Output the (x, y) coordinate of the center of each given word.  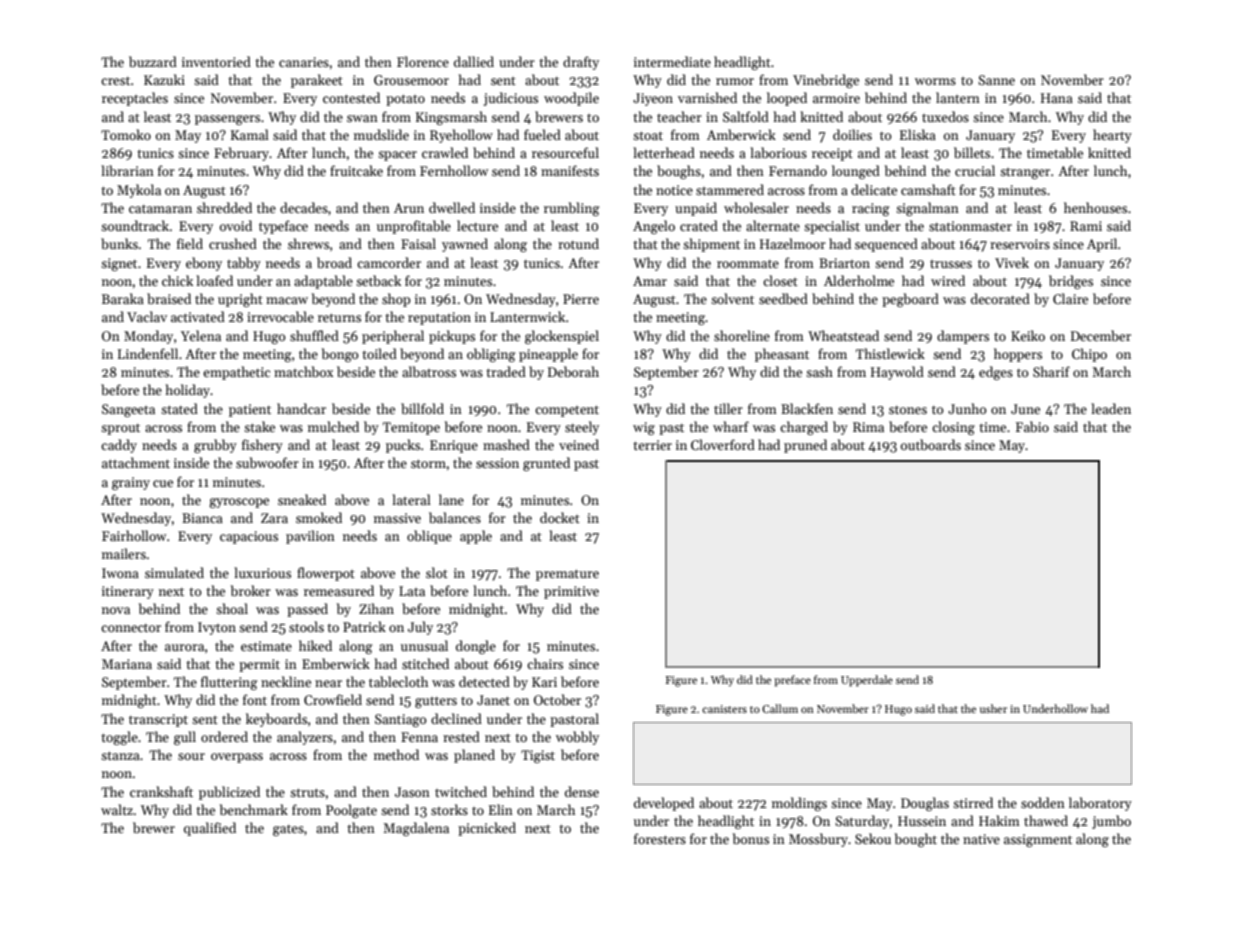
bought (916, 840)
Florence (423, 61)
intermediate (672, 61)
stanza (120, 755)
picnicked (487, 829)
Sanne (996, 80)
